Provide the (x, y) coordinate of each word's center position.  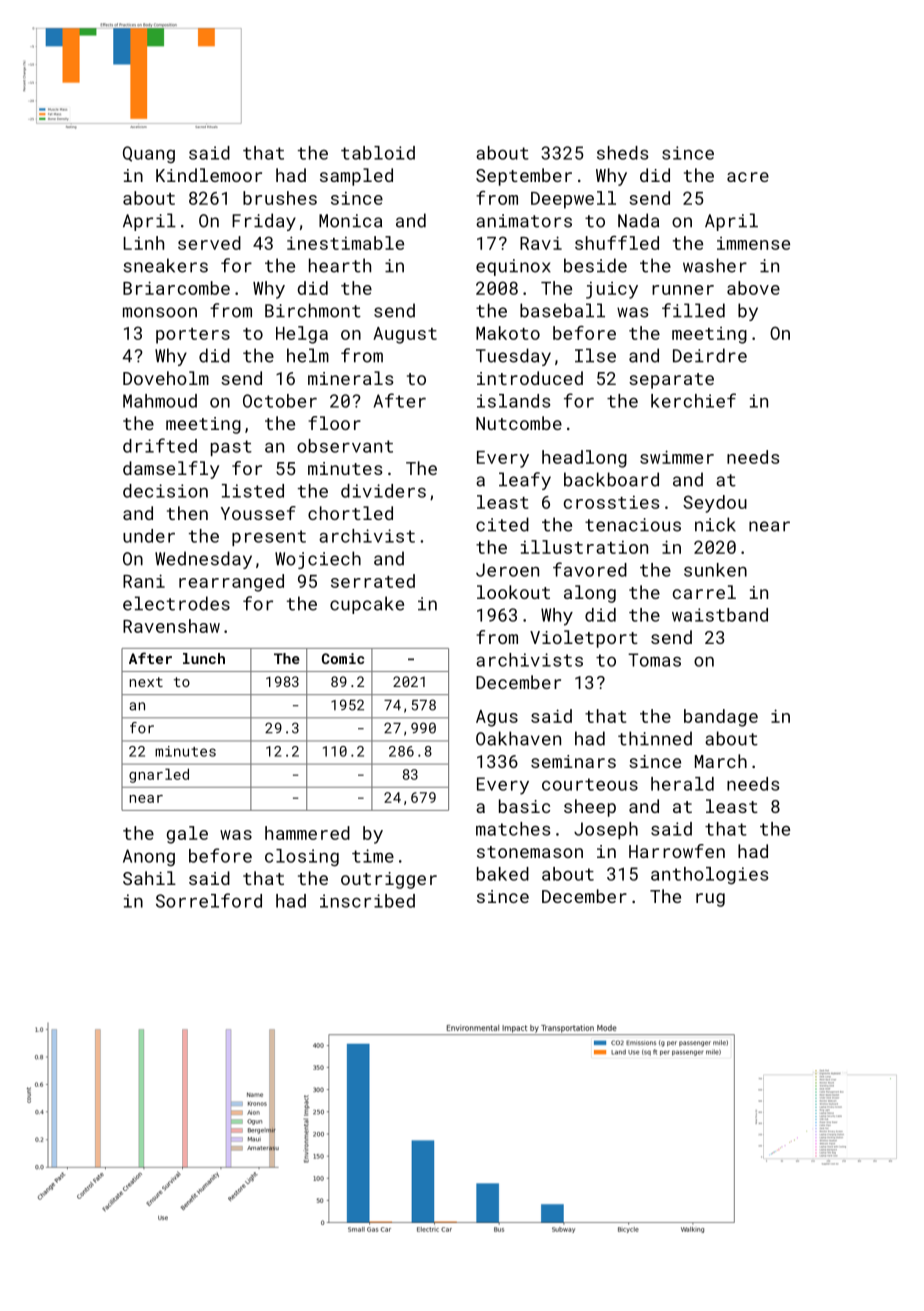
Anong (149, 858)
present (269, 538)
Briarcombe (176, 288)
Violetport (584, 639)
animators (524, 221)
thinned (655, 738)
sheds (622, 153)
